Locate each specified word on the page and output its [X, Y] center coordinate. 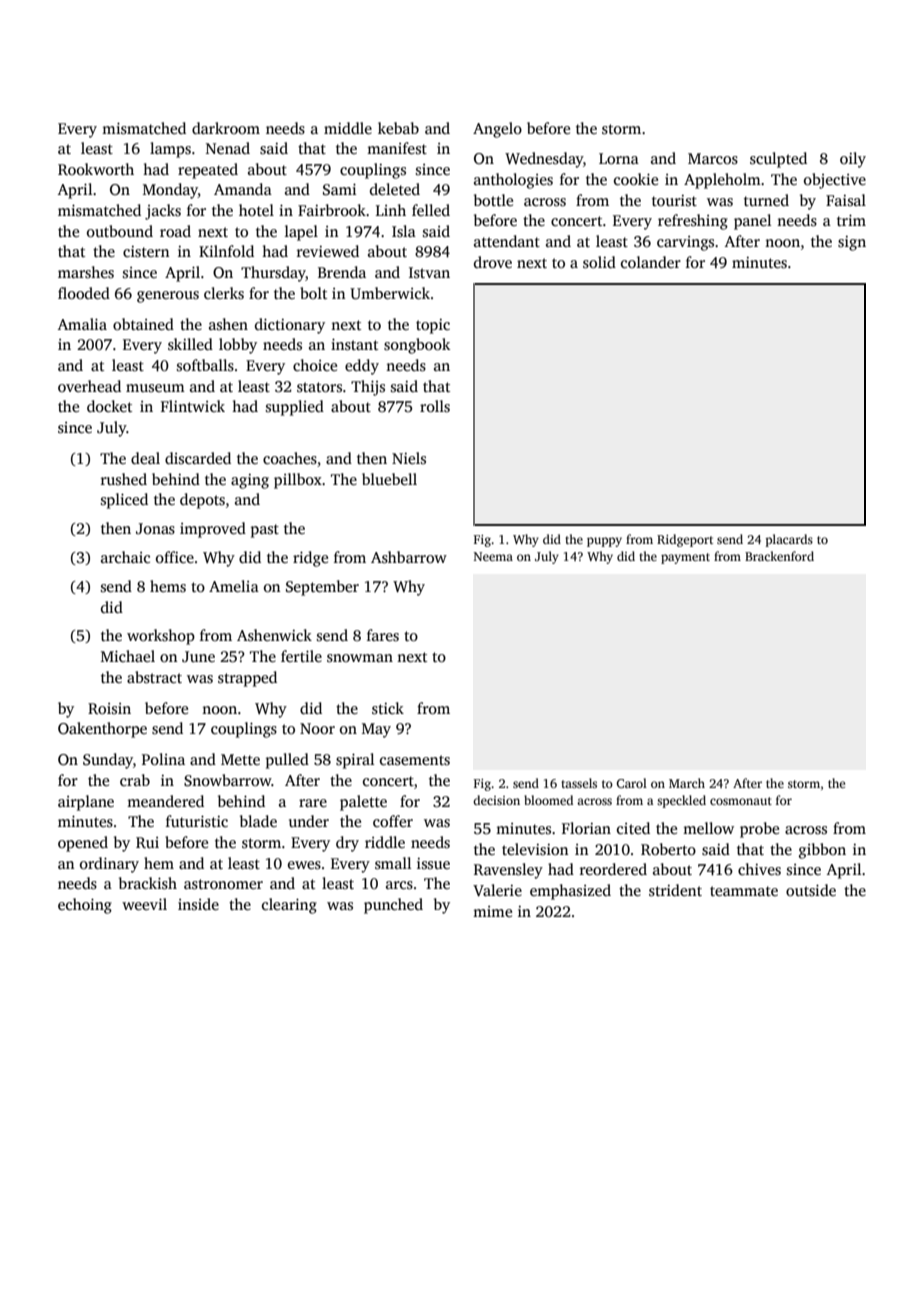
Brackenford [779, 556]
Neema [493, 556]
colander [651, 262]
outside [811, 890]
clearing [289, 906]
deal [145, 458]
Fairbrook [332, 210]
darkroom [226, 128]
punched [393, 906]
